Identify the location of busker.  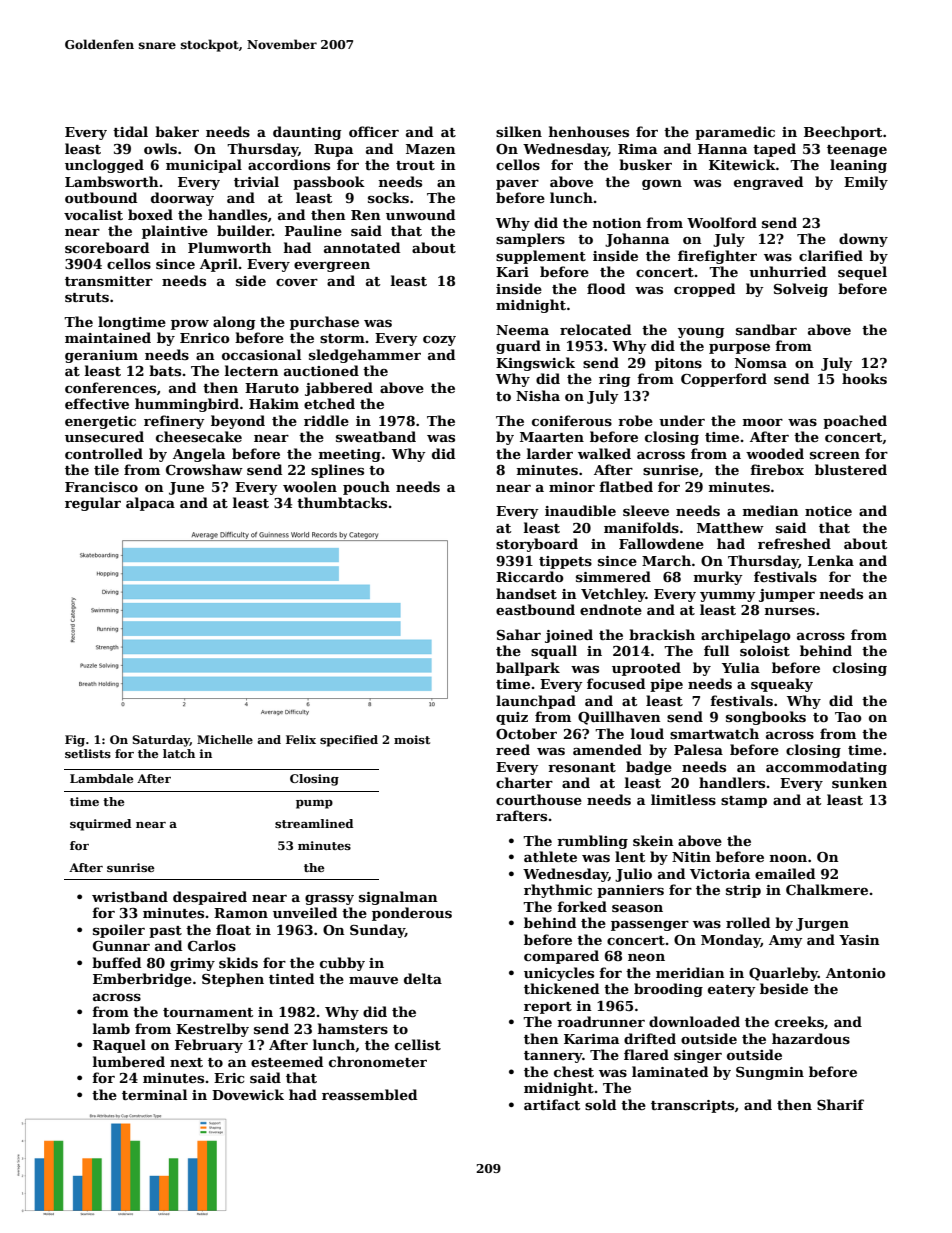
(645, 164).
